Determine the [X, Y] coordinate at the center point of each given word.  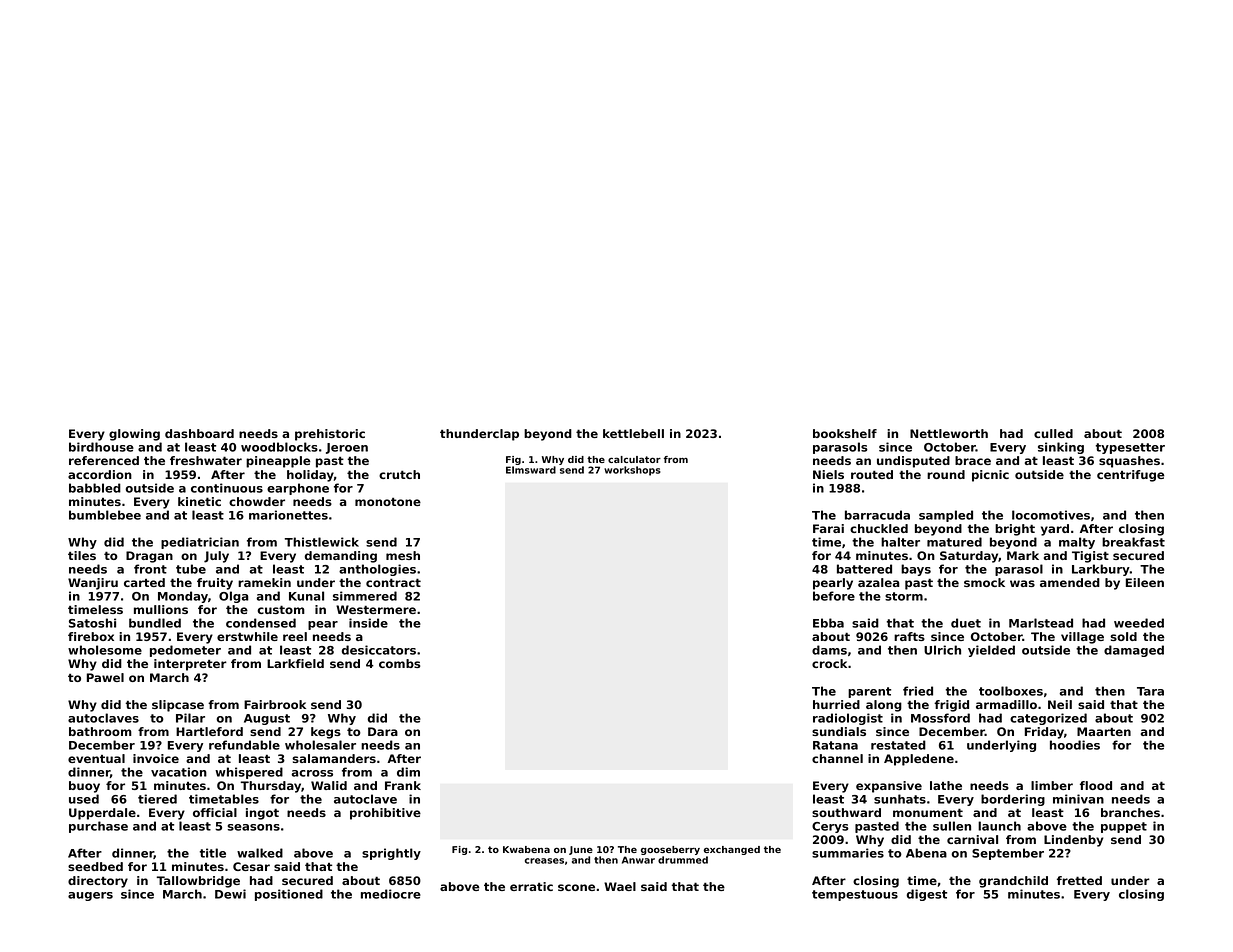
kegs [326, 733]
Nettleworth [949, 433]
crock [829, 663]
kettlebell [633, 433]
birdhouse [101, 447]
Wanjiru [93, 584]
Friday [1044, 733]
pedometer [185, 651]
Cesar [251, 866]
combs [399, 663]
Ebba [828, 623]
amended [1070, 582]
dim [408, 772]
